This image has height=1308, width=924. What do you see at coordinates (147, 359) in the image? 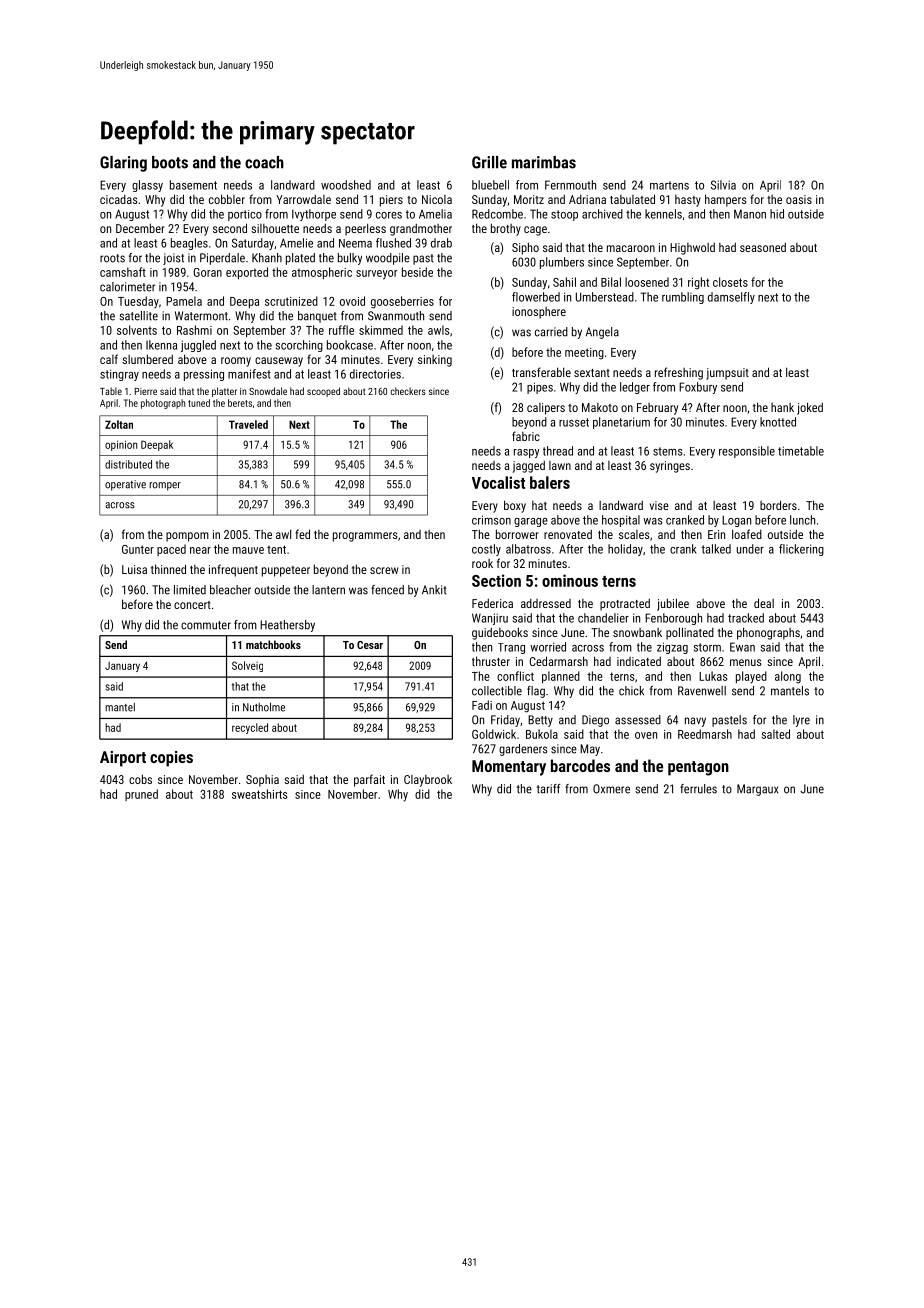
I see `slumbered` at bounding box center [147, 359].
